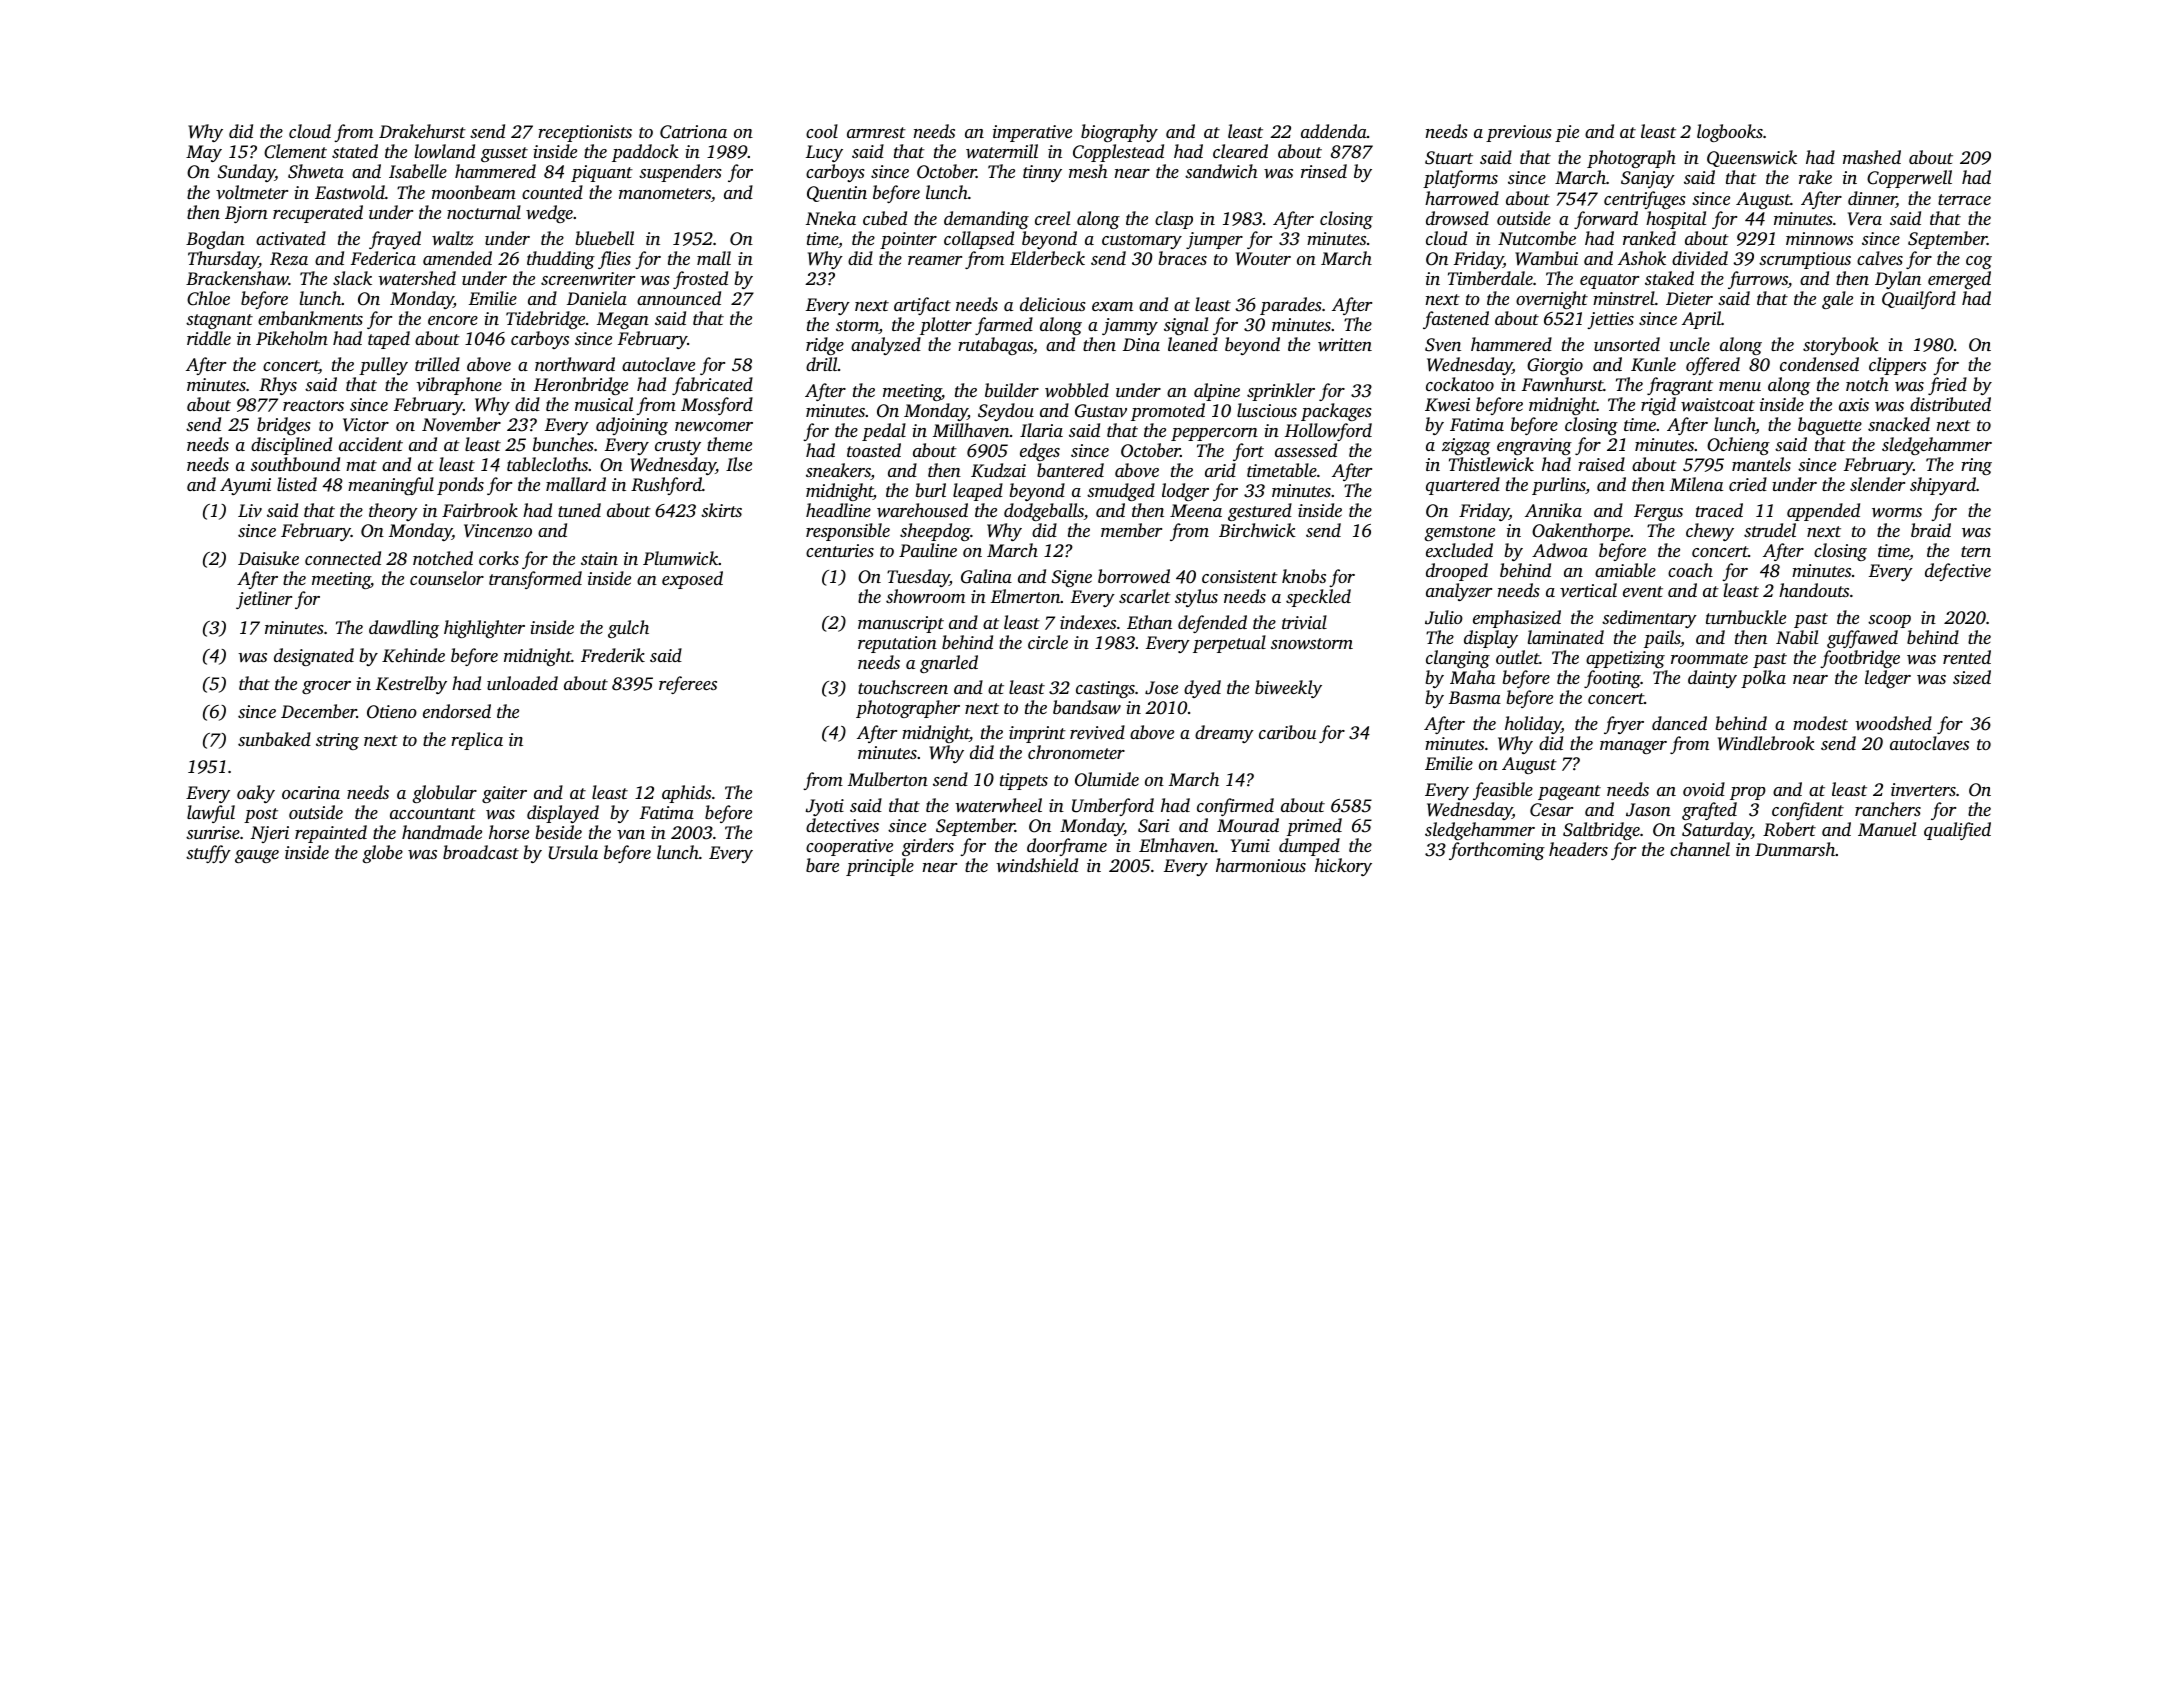 This screenshot has width=2178, height=1683. I want to click on headline, so click(838, 510).
